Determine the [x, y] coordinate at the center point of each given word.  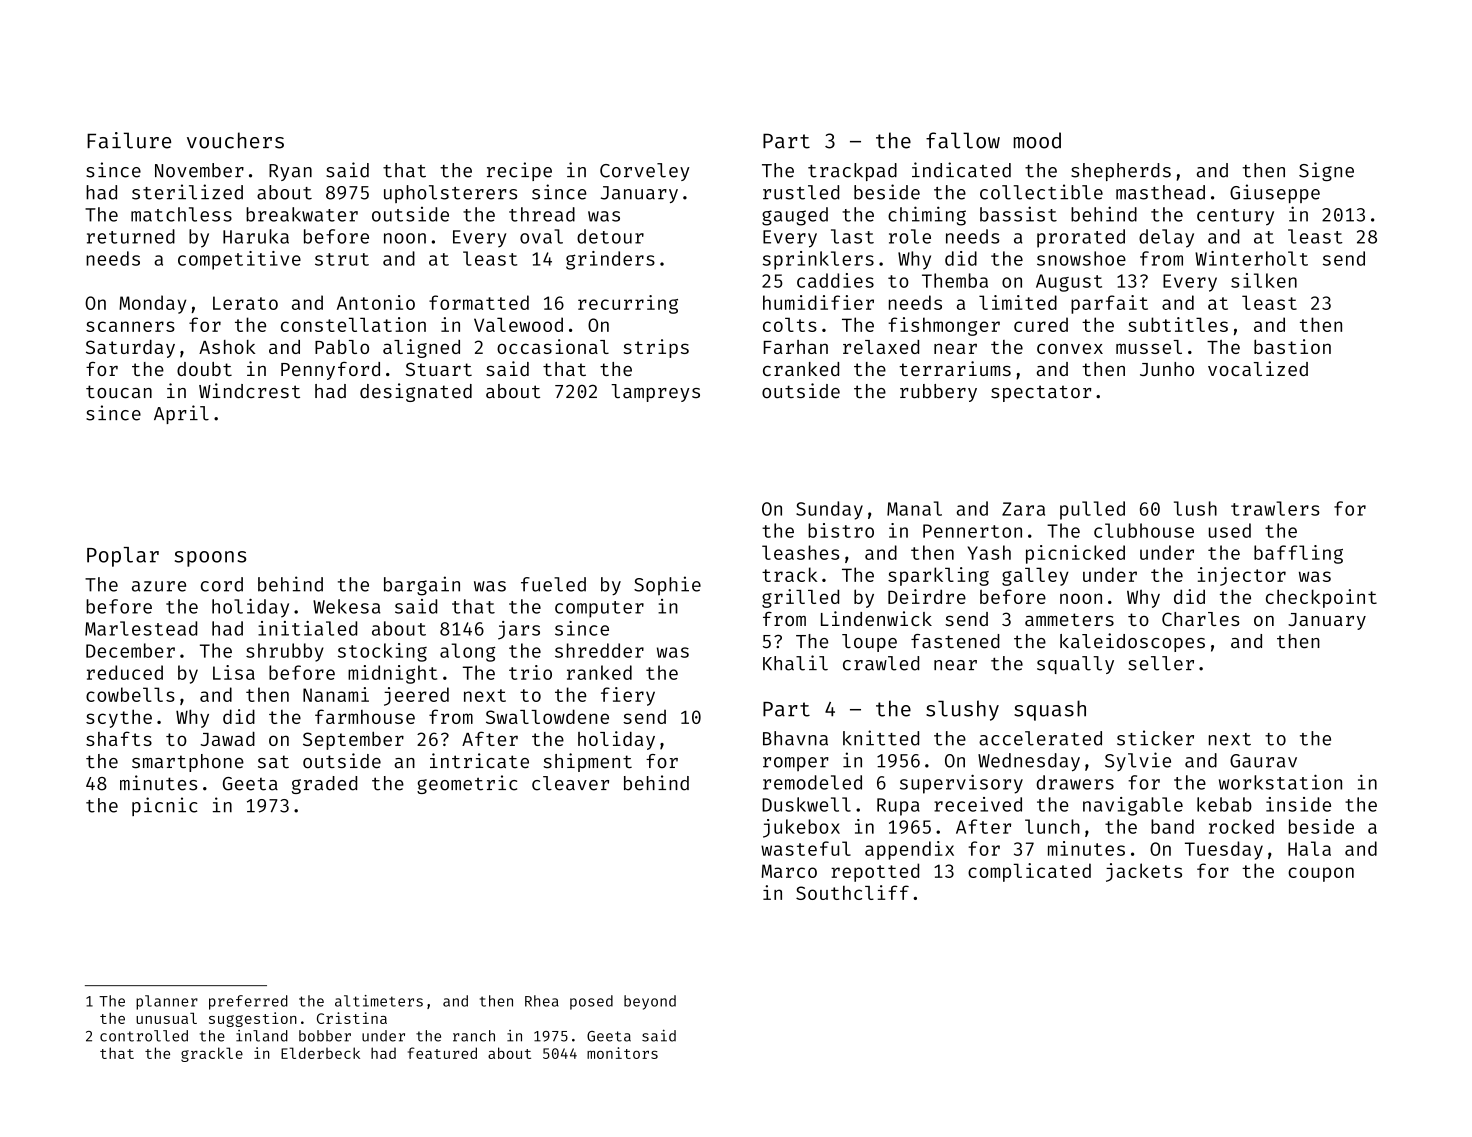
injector [1242, 576]
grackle [212, 1054]
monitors [622, 1053]
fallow [963, 140]
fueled [553, 584]
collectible [1041, 192]
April [181, 414]
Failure [129, 140]
